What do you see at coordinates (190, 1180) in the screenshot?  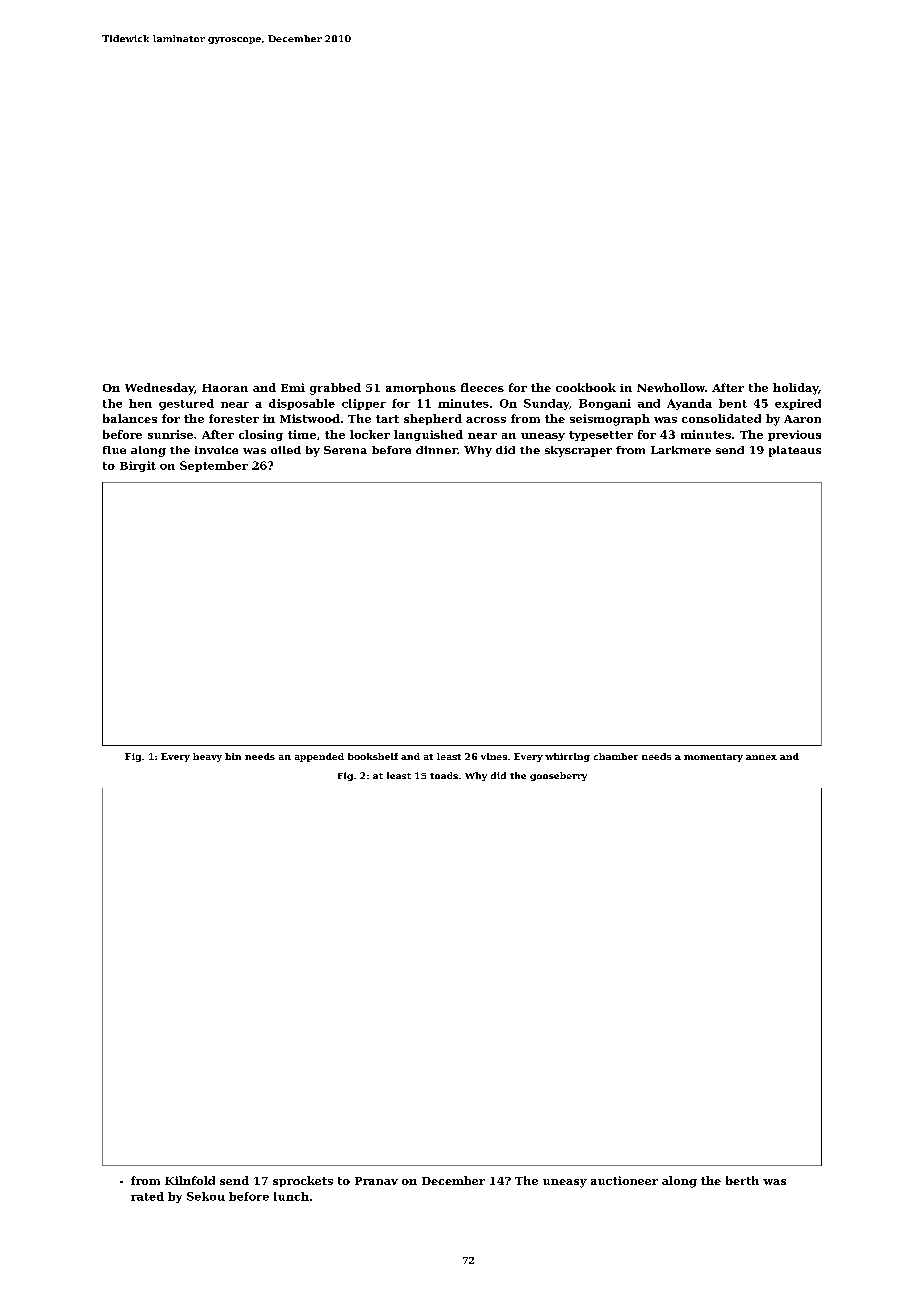 I see `Kilnfold` at bounding box center [190, 1180].
